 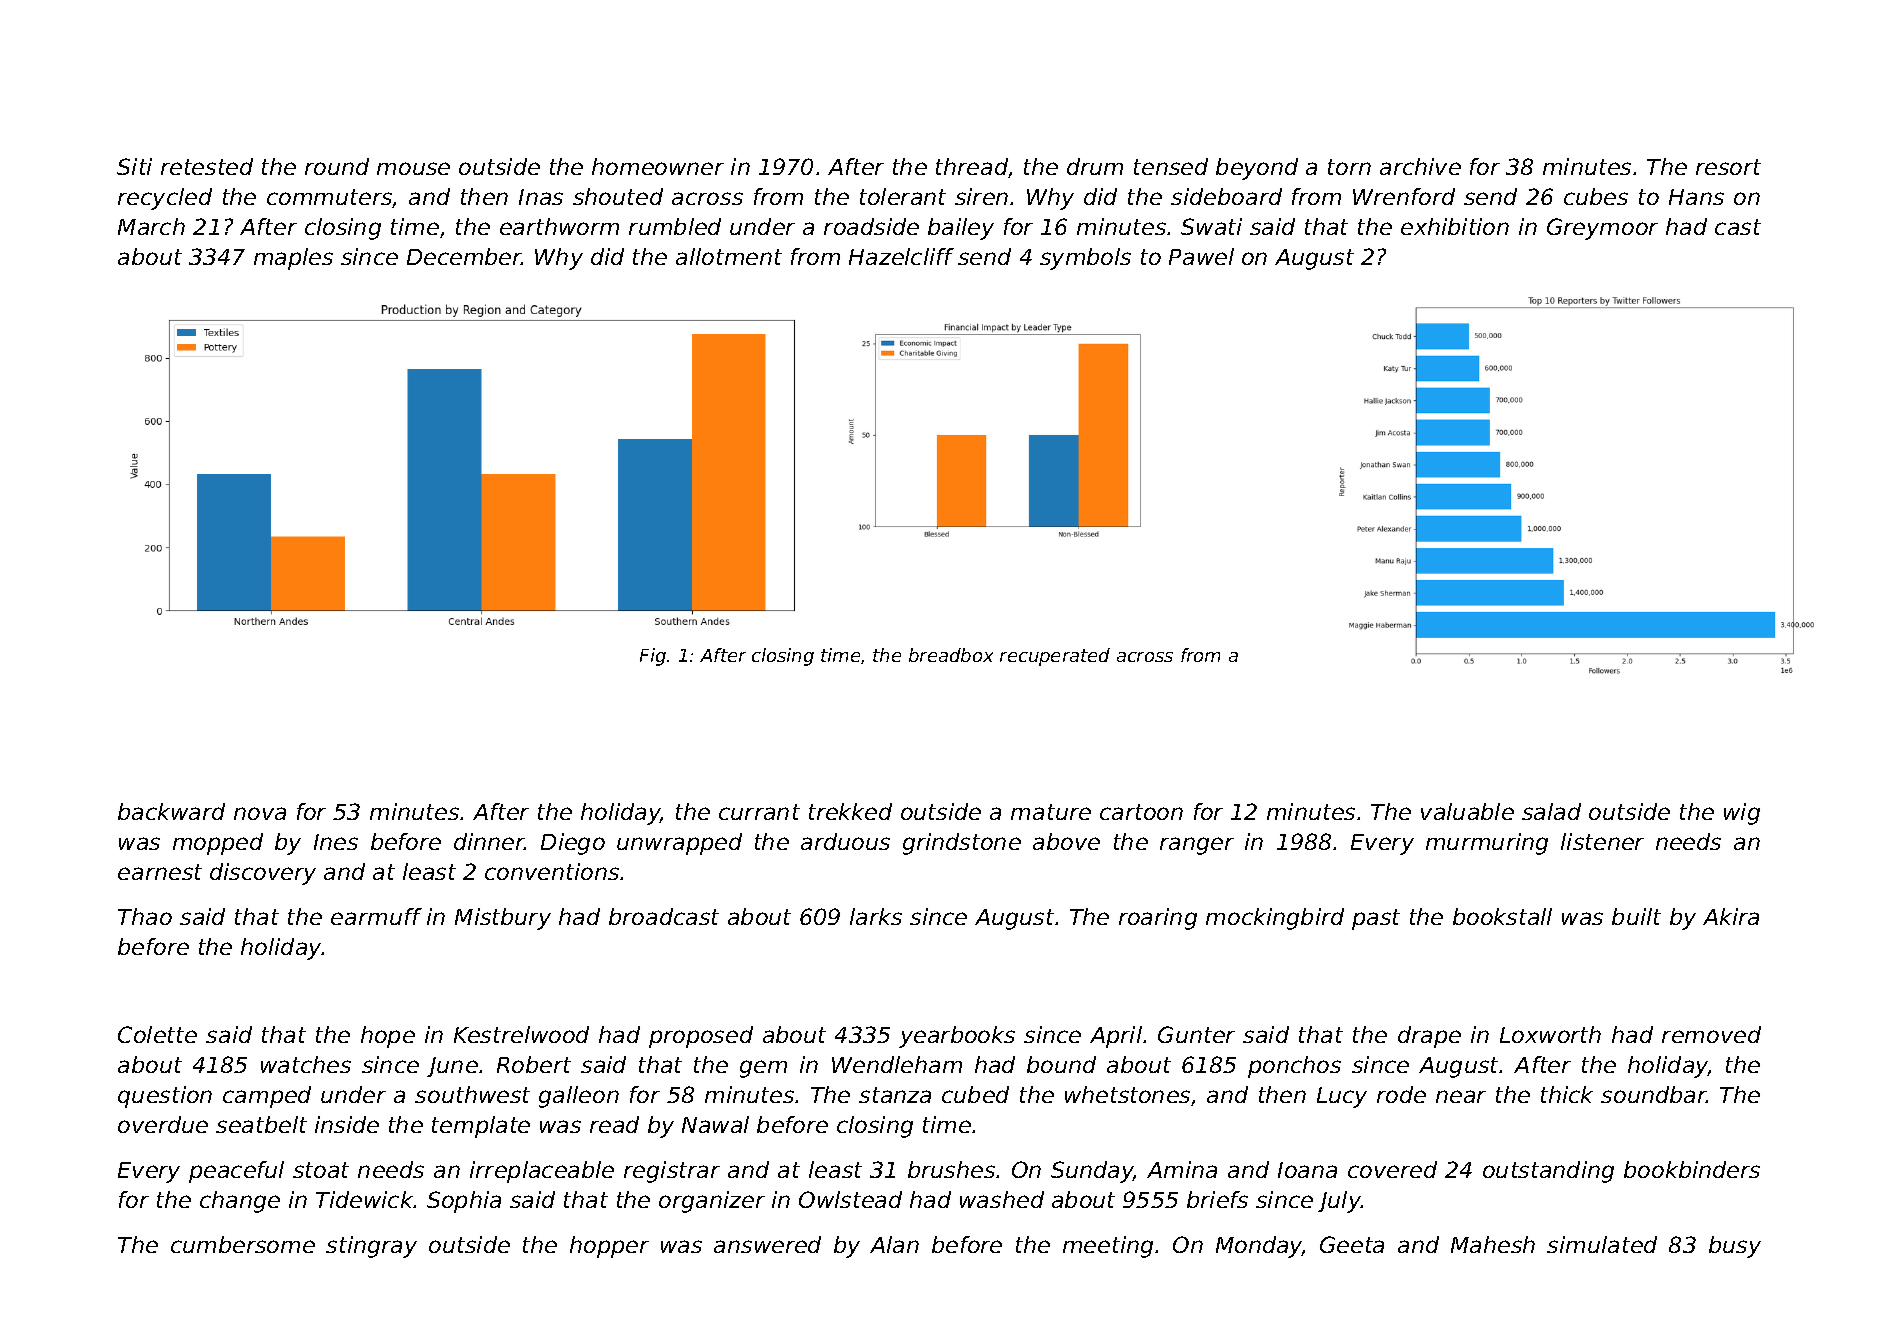 I want to click on meeting, so click(x=1108, y=1247).
